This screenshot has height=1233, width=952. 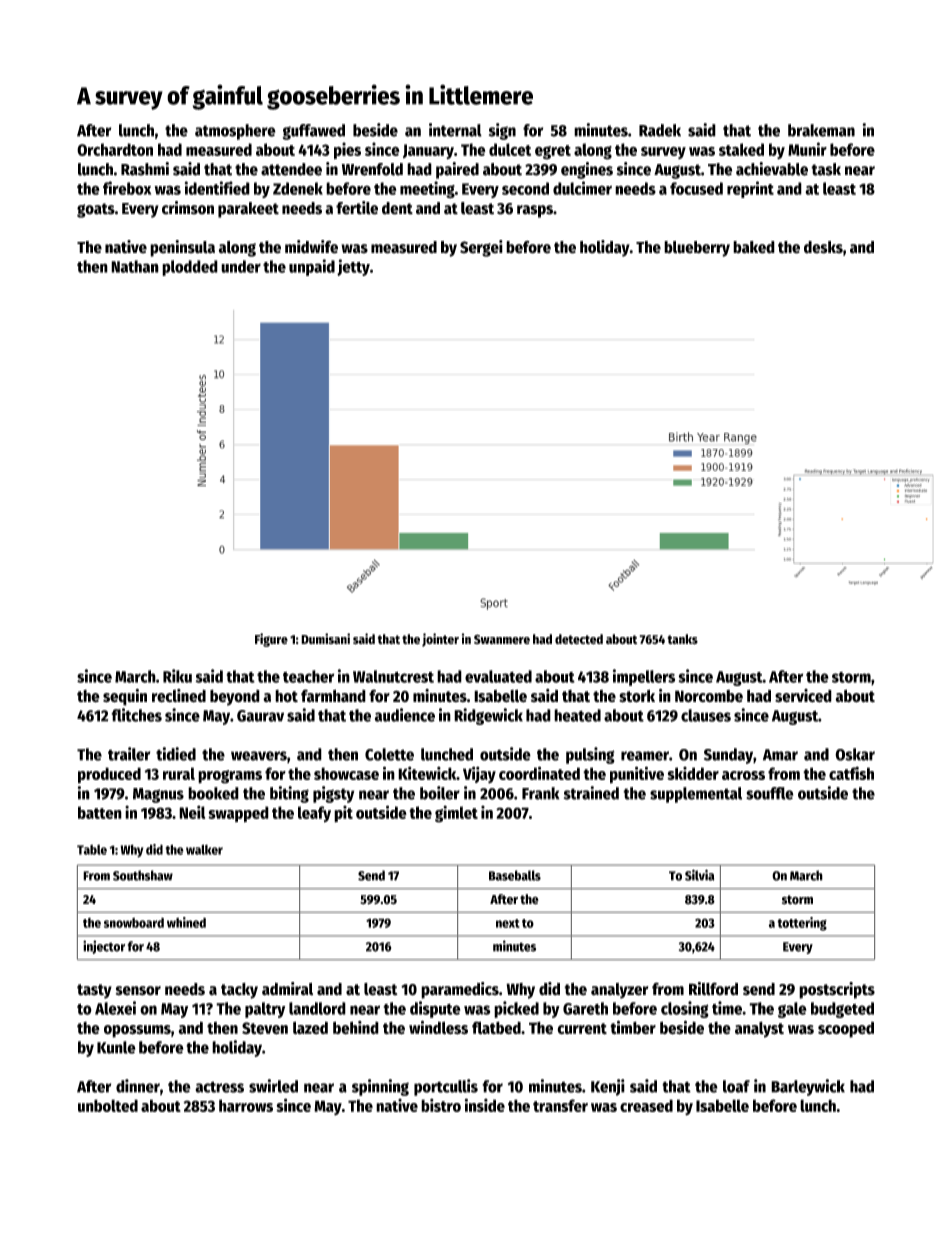 I want to click on task, so click(x=826, y=169).
